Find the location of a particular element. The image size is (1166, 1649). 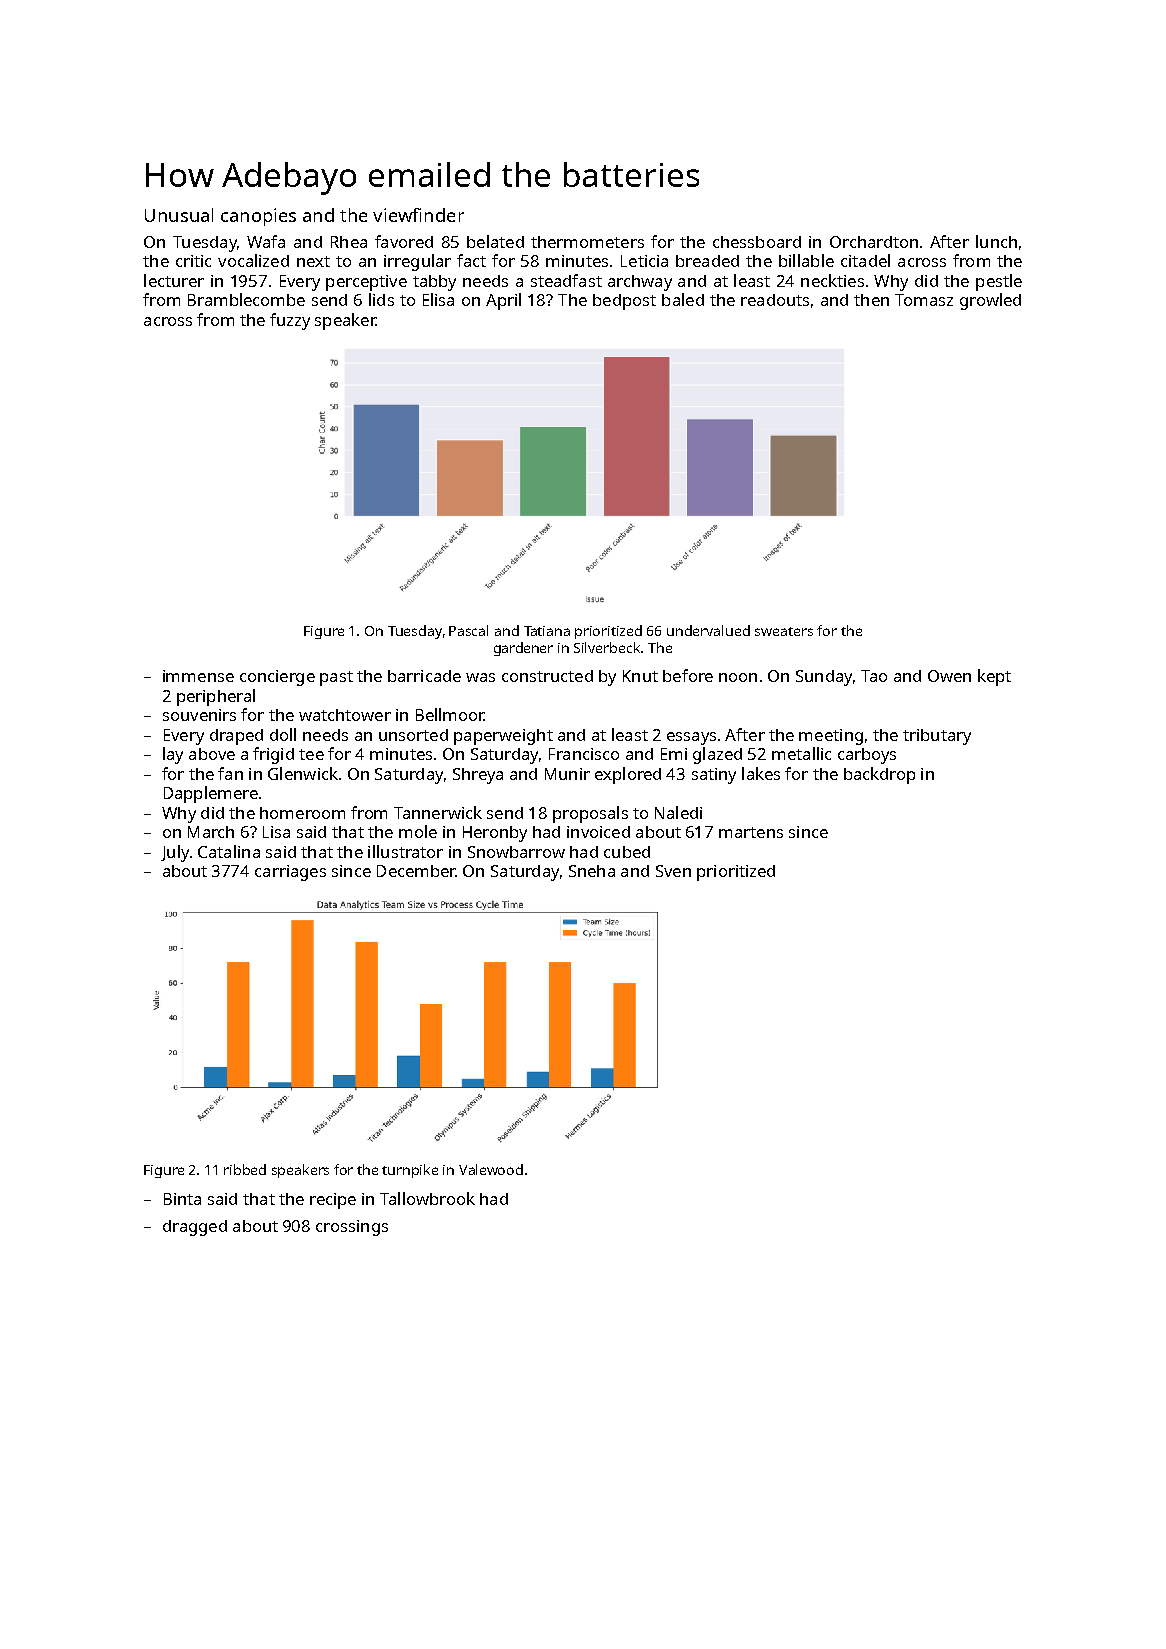

critic is located at coordinates (193, 261).
